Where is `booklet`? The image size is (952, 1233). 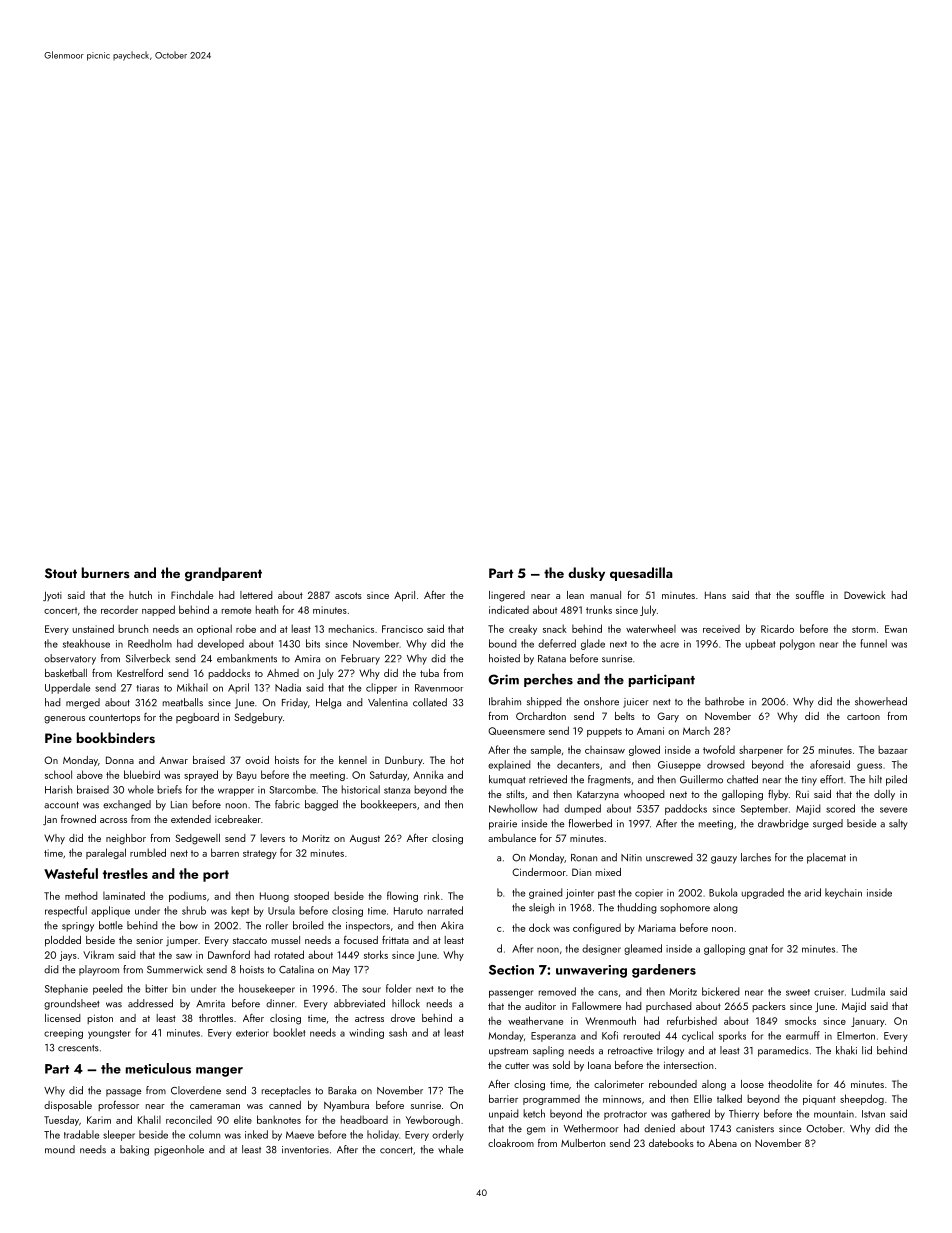
booklet is located at coordinates (289, 1032).
